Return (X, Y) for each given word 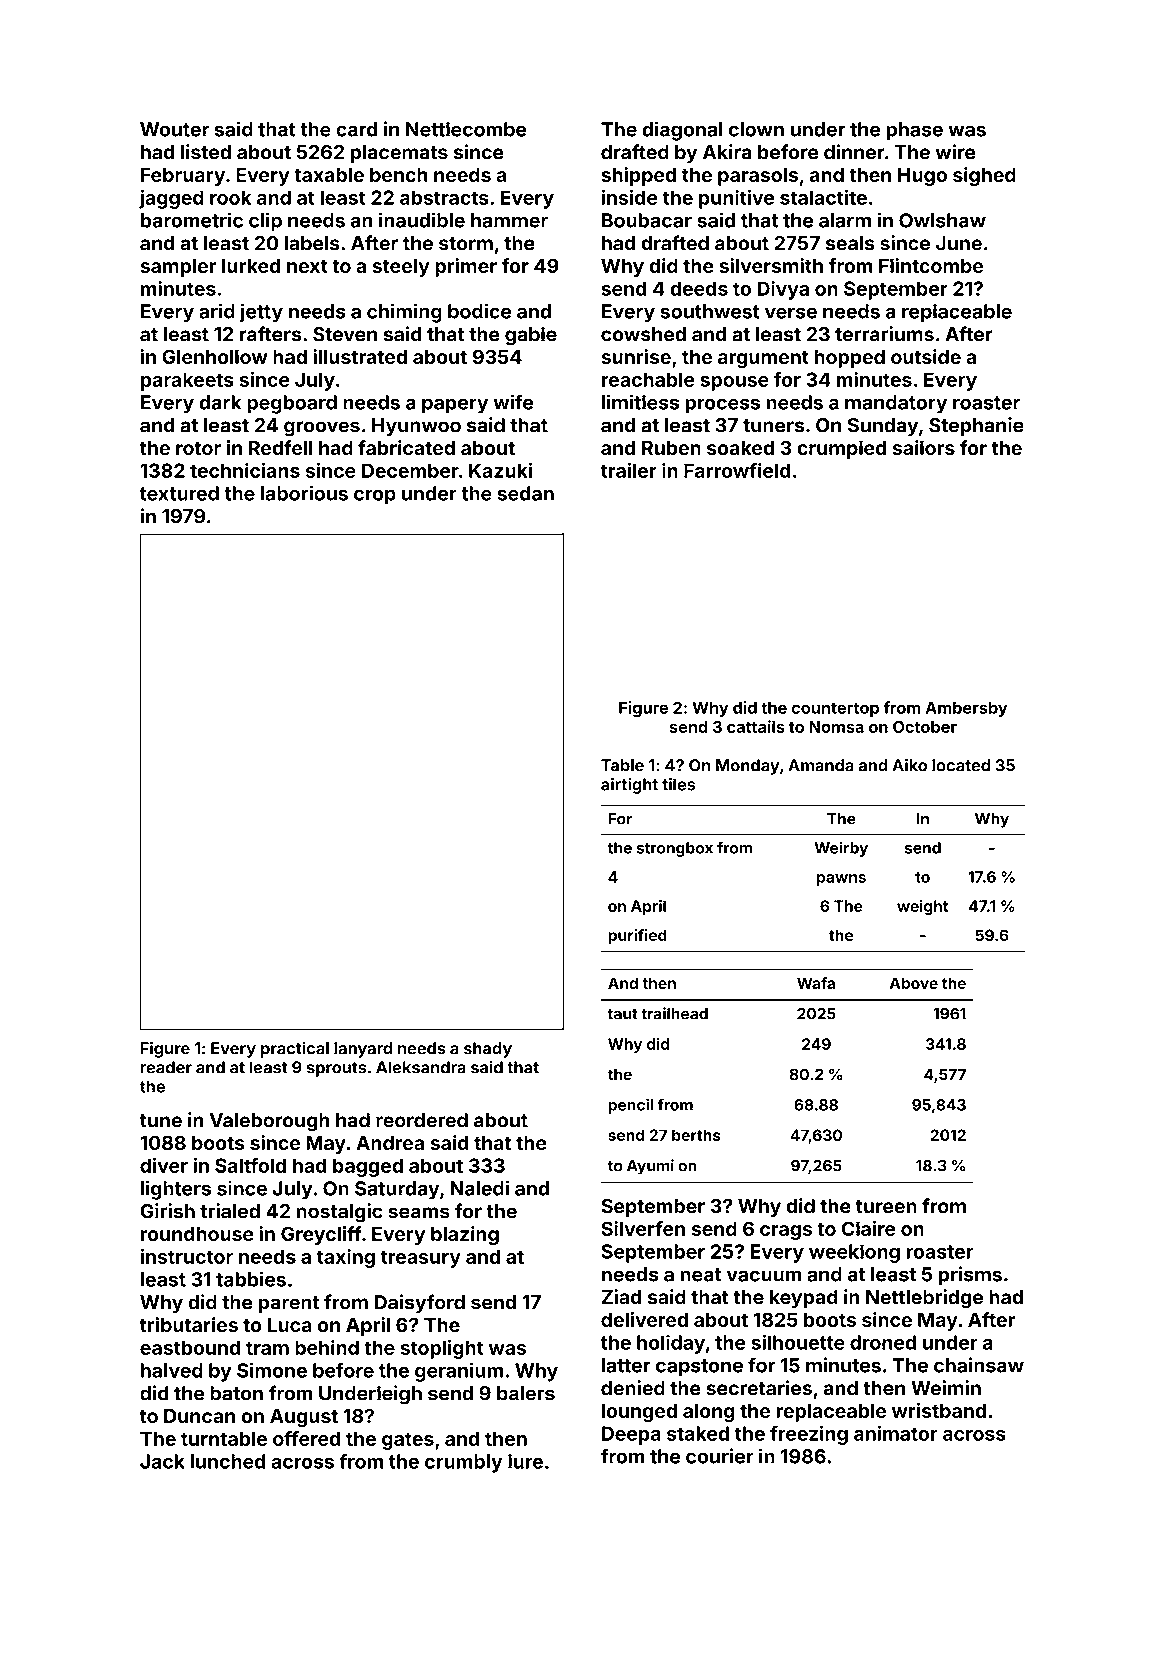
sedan (525, 493)
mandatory (896, 404)
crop (375, 497)
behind (327, 1347)
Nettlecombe (466, 129)
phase (914, 131)
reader (166, 1067)
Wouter (174, 129)
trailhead (674, 1013)
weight (922, 907)
